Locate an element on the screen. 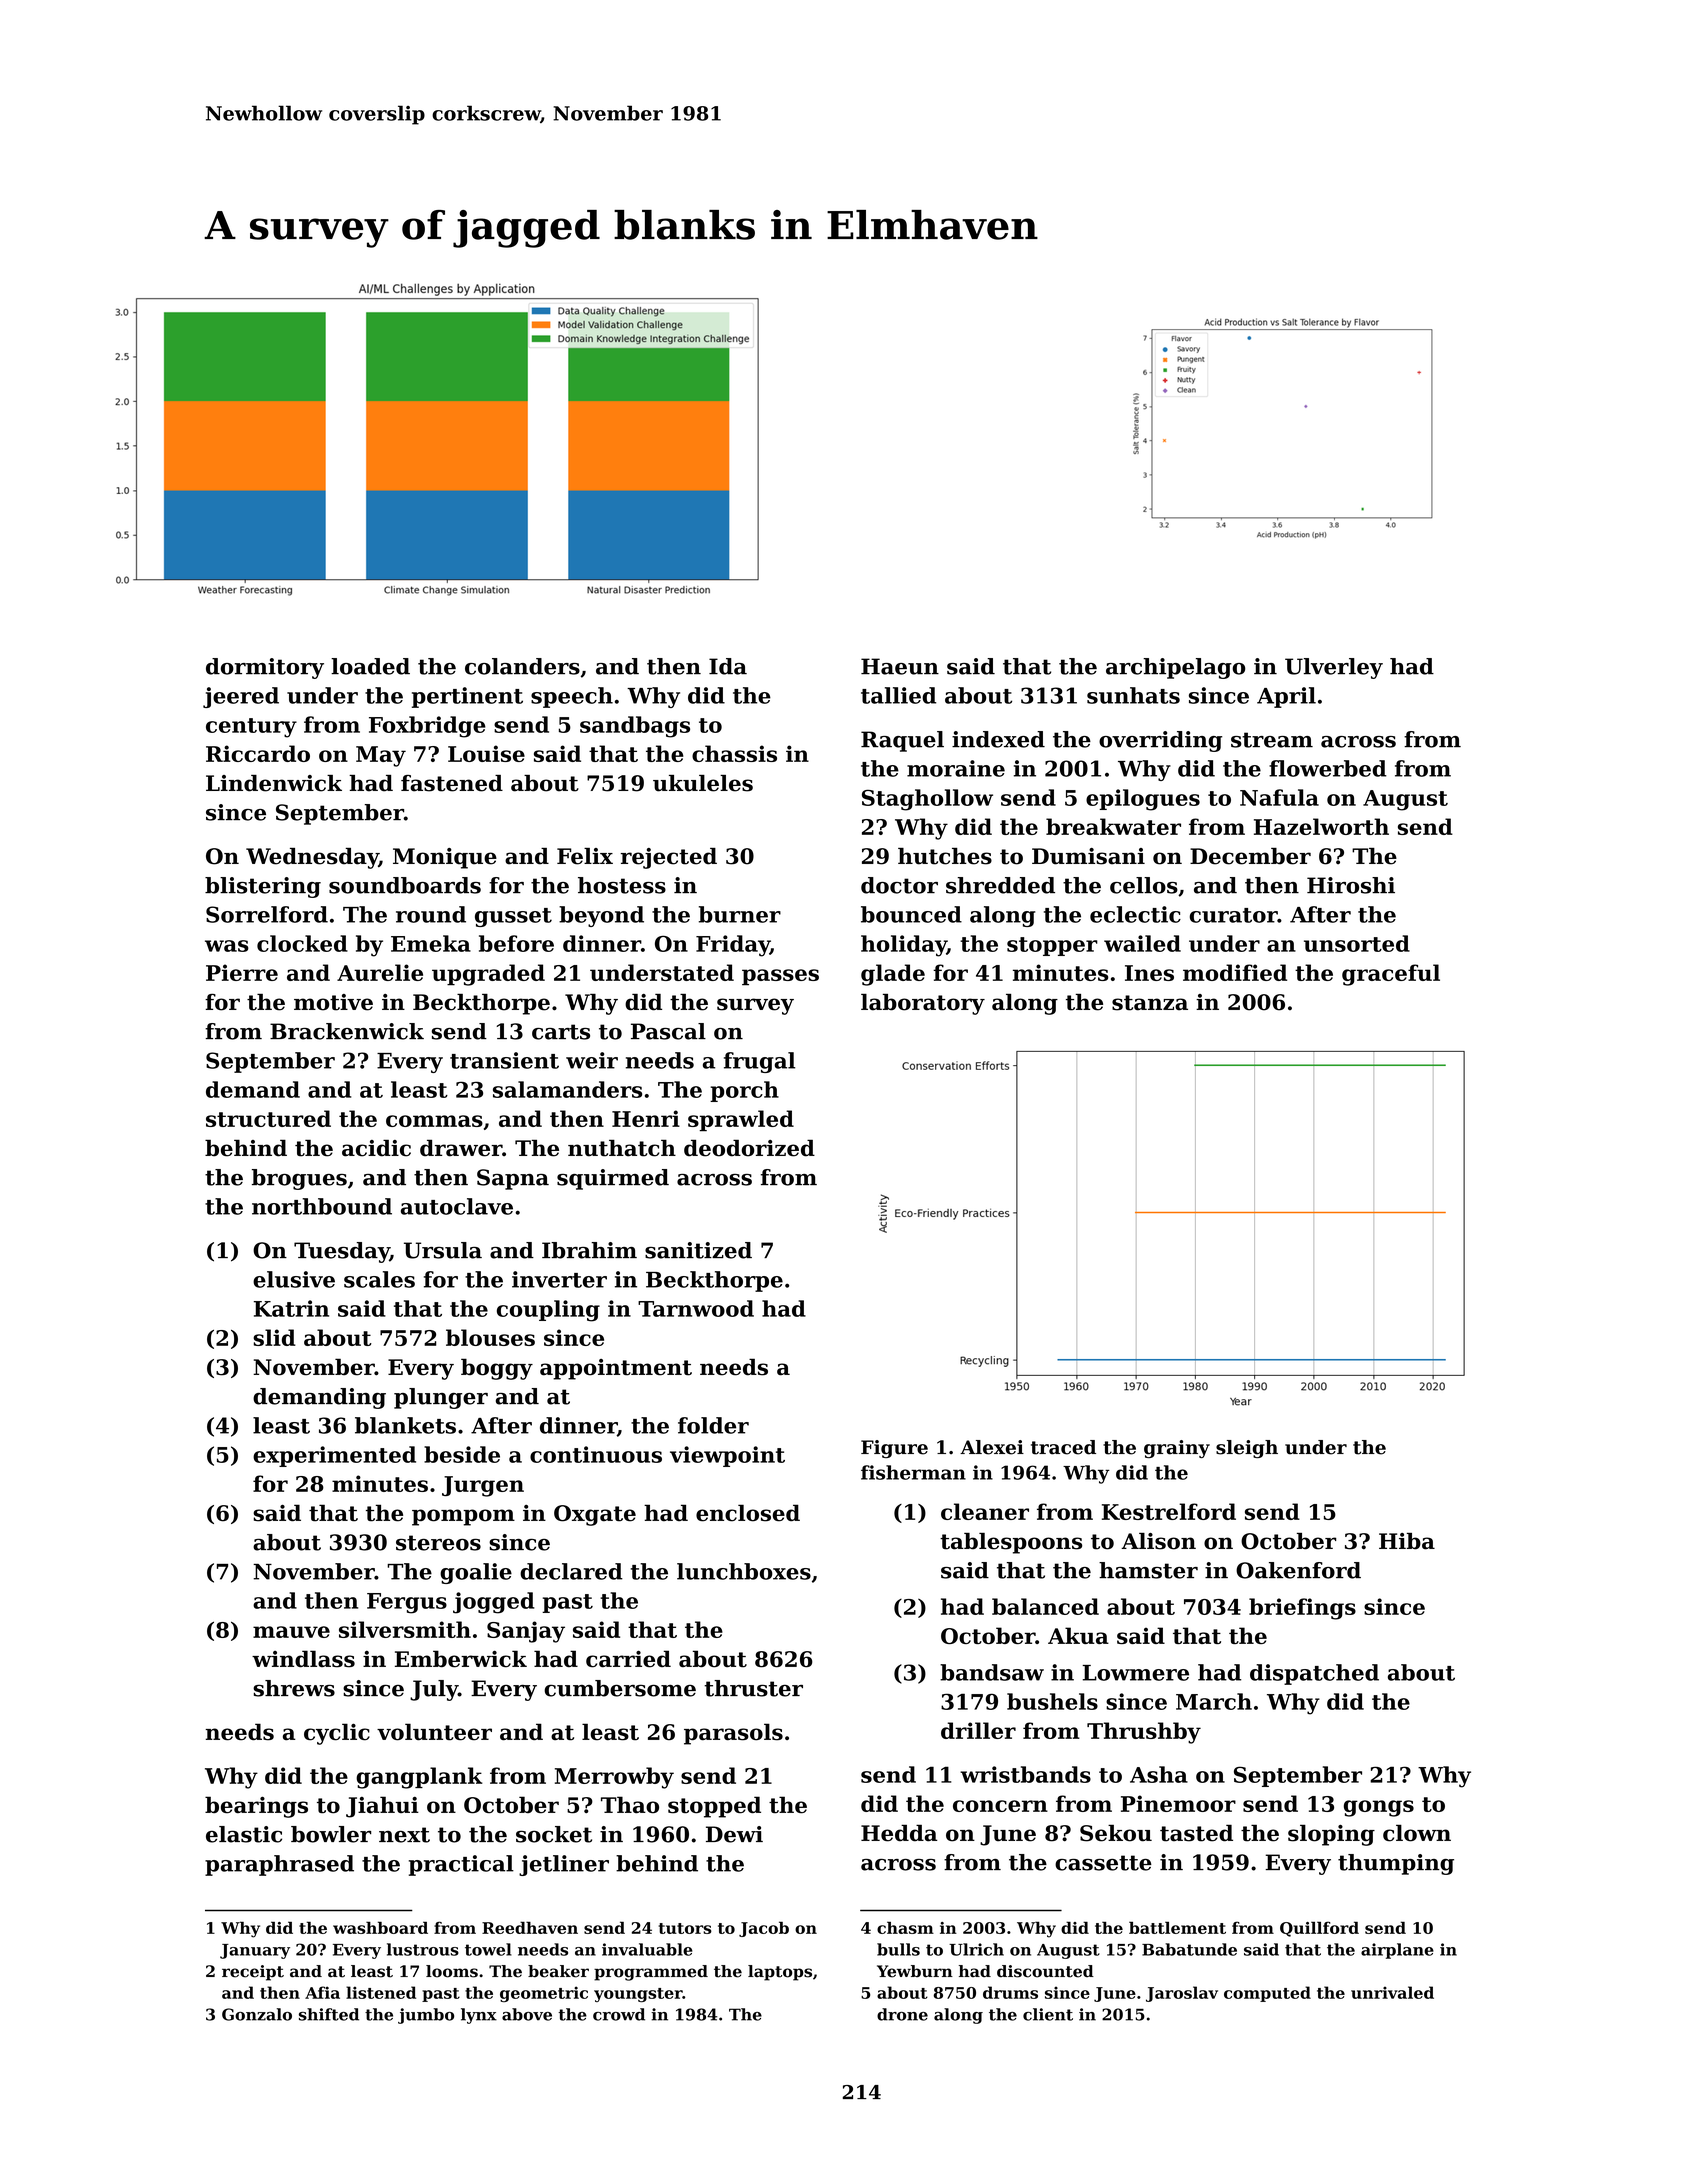  briefings is located at coordinates (1302, 1609).
